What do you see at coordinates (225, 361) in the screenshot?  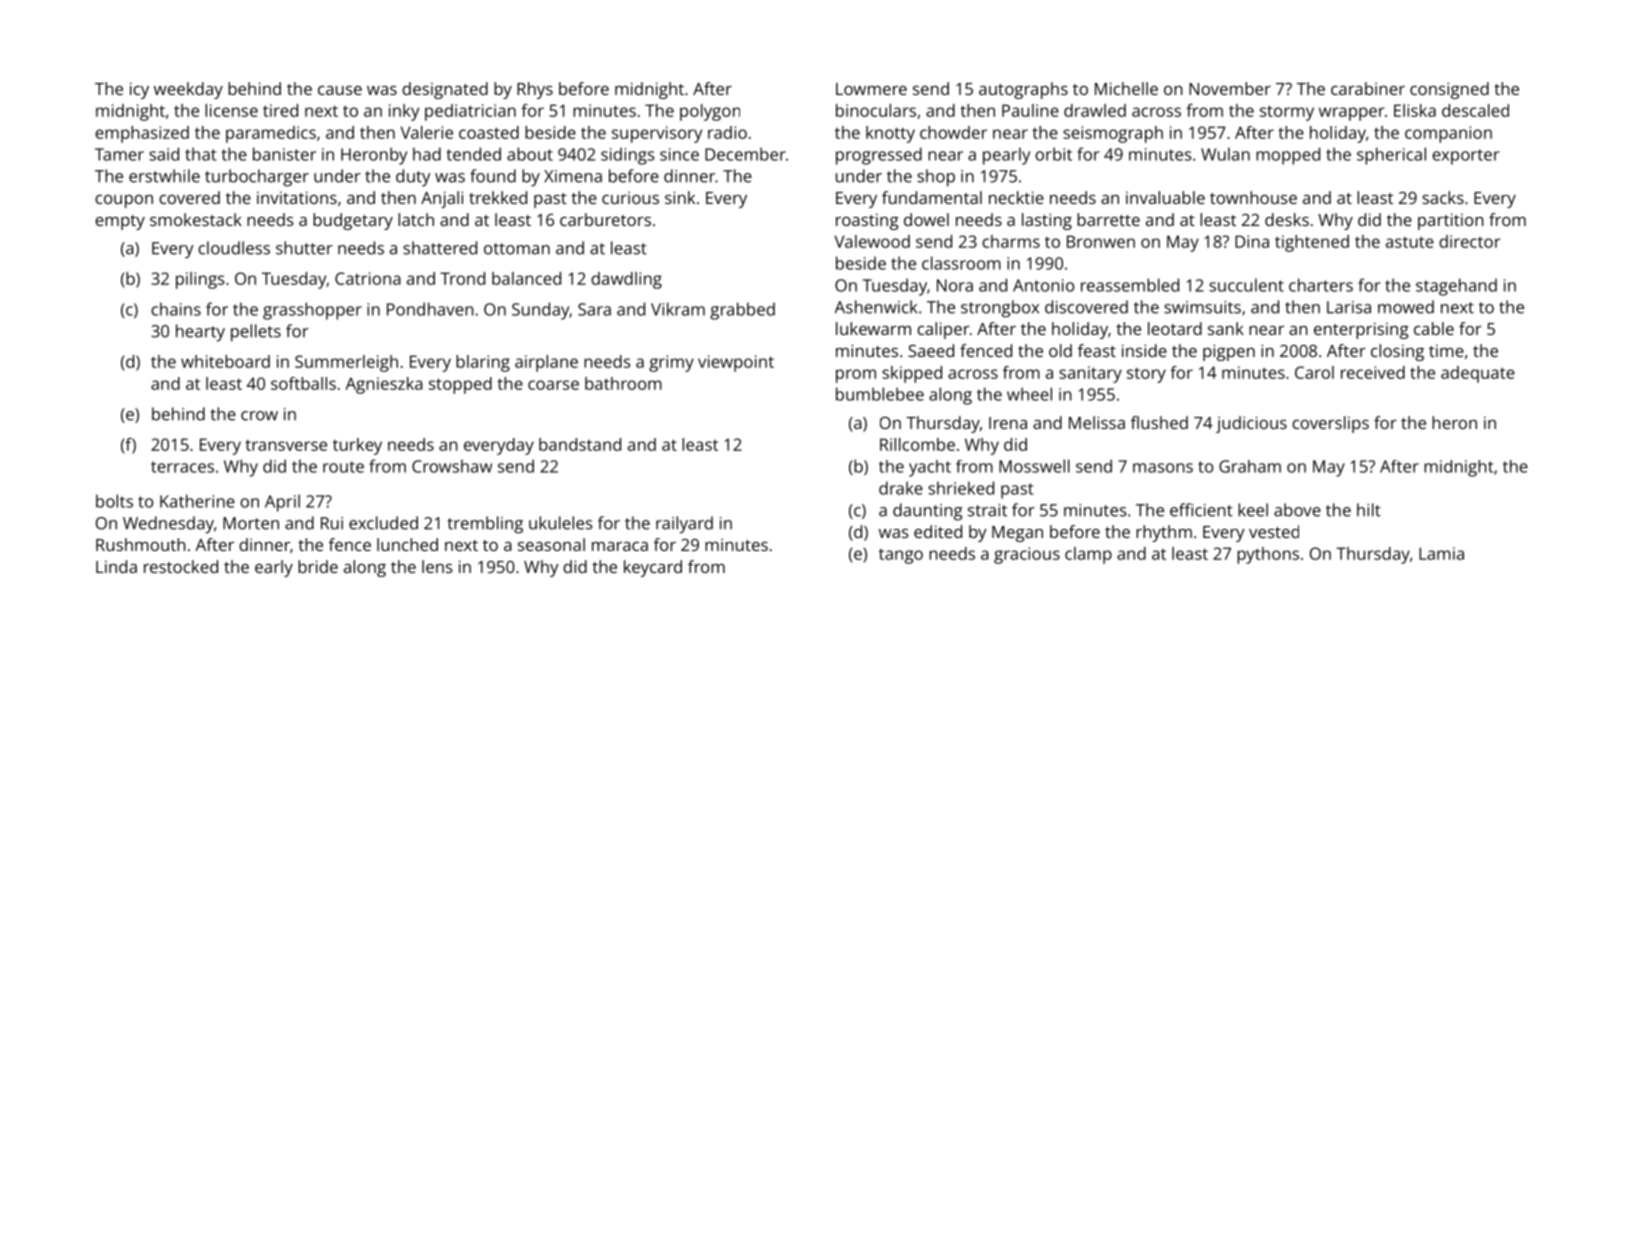 I see `whiteboard` at bounding box center [225, 361].
